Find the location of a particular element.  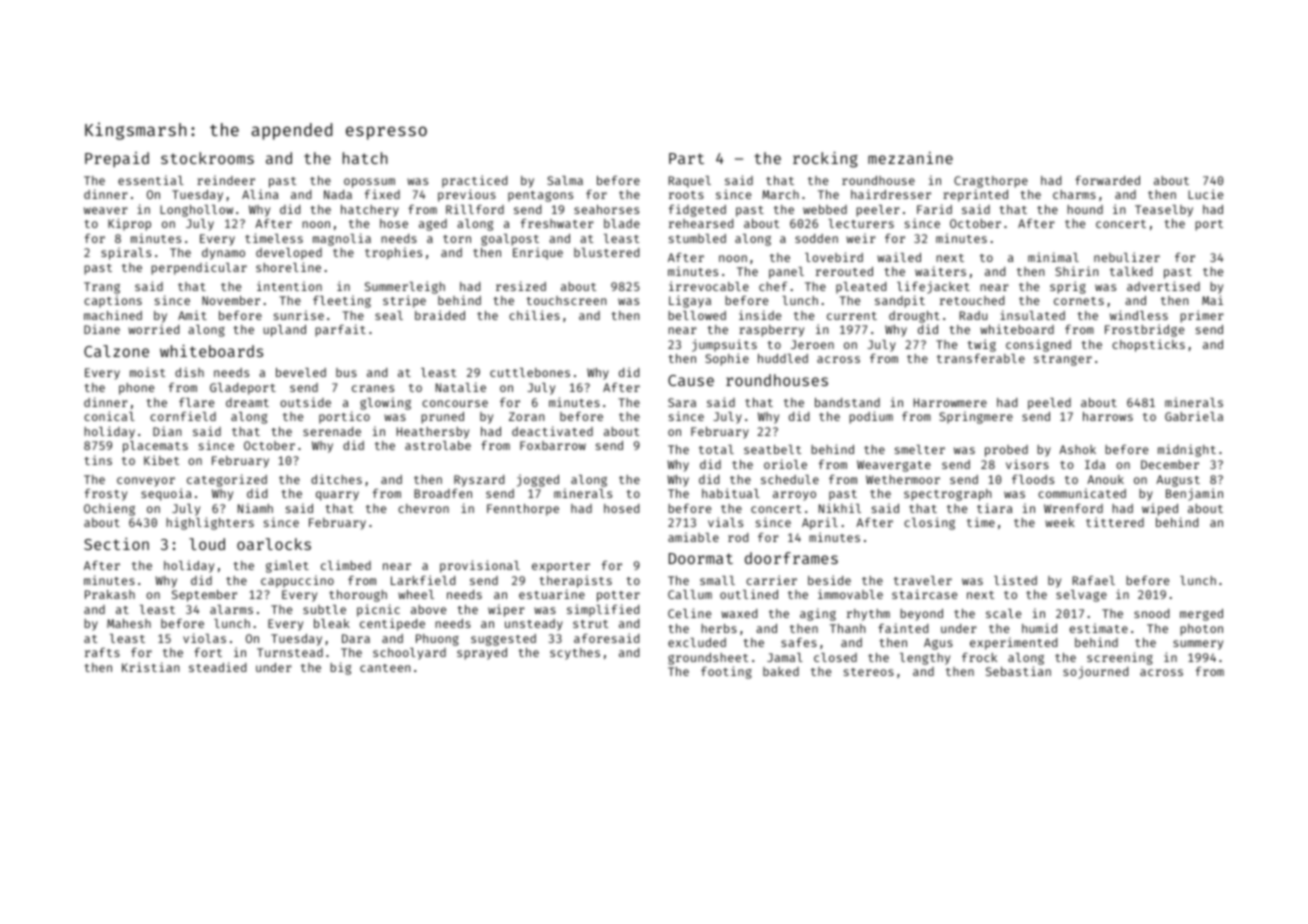

transferable is located at coordinates (981, 358).
